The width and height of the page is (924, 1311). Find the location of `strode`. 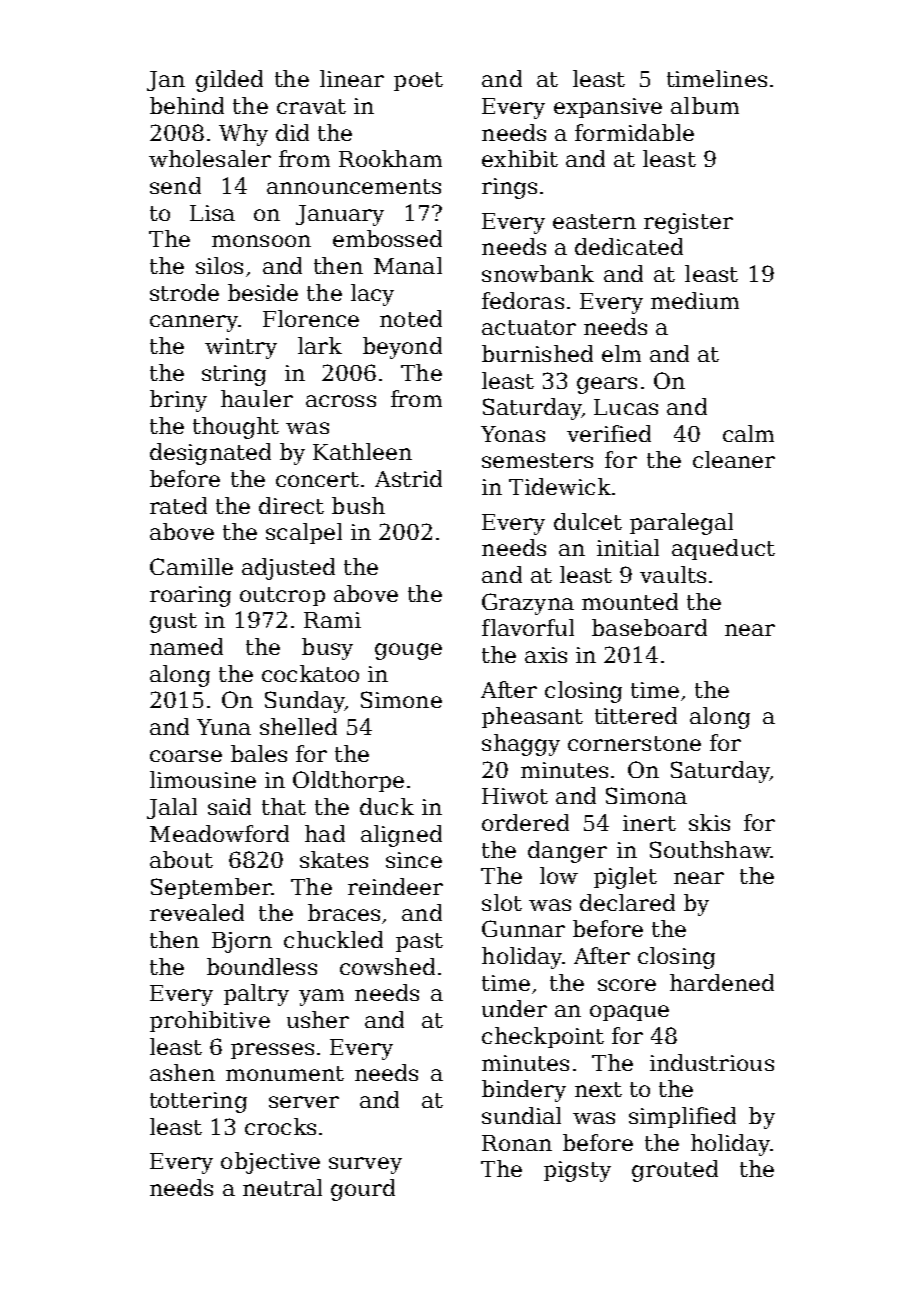

strode is located at coordinates (184, 292).
